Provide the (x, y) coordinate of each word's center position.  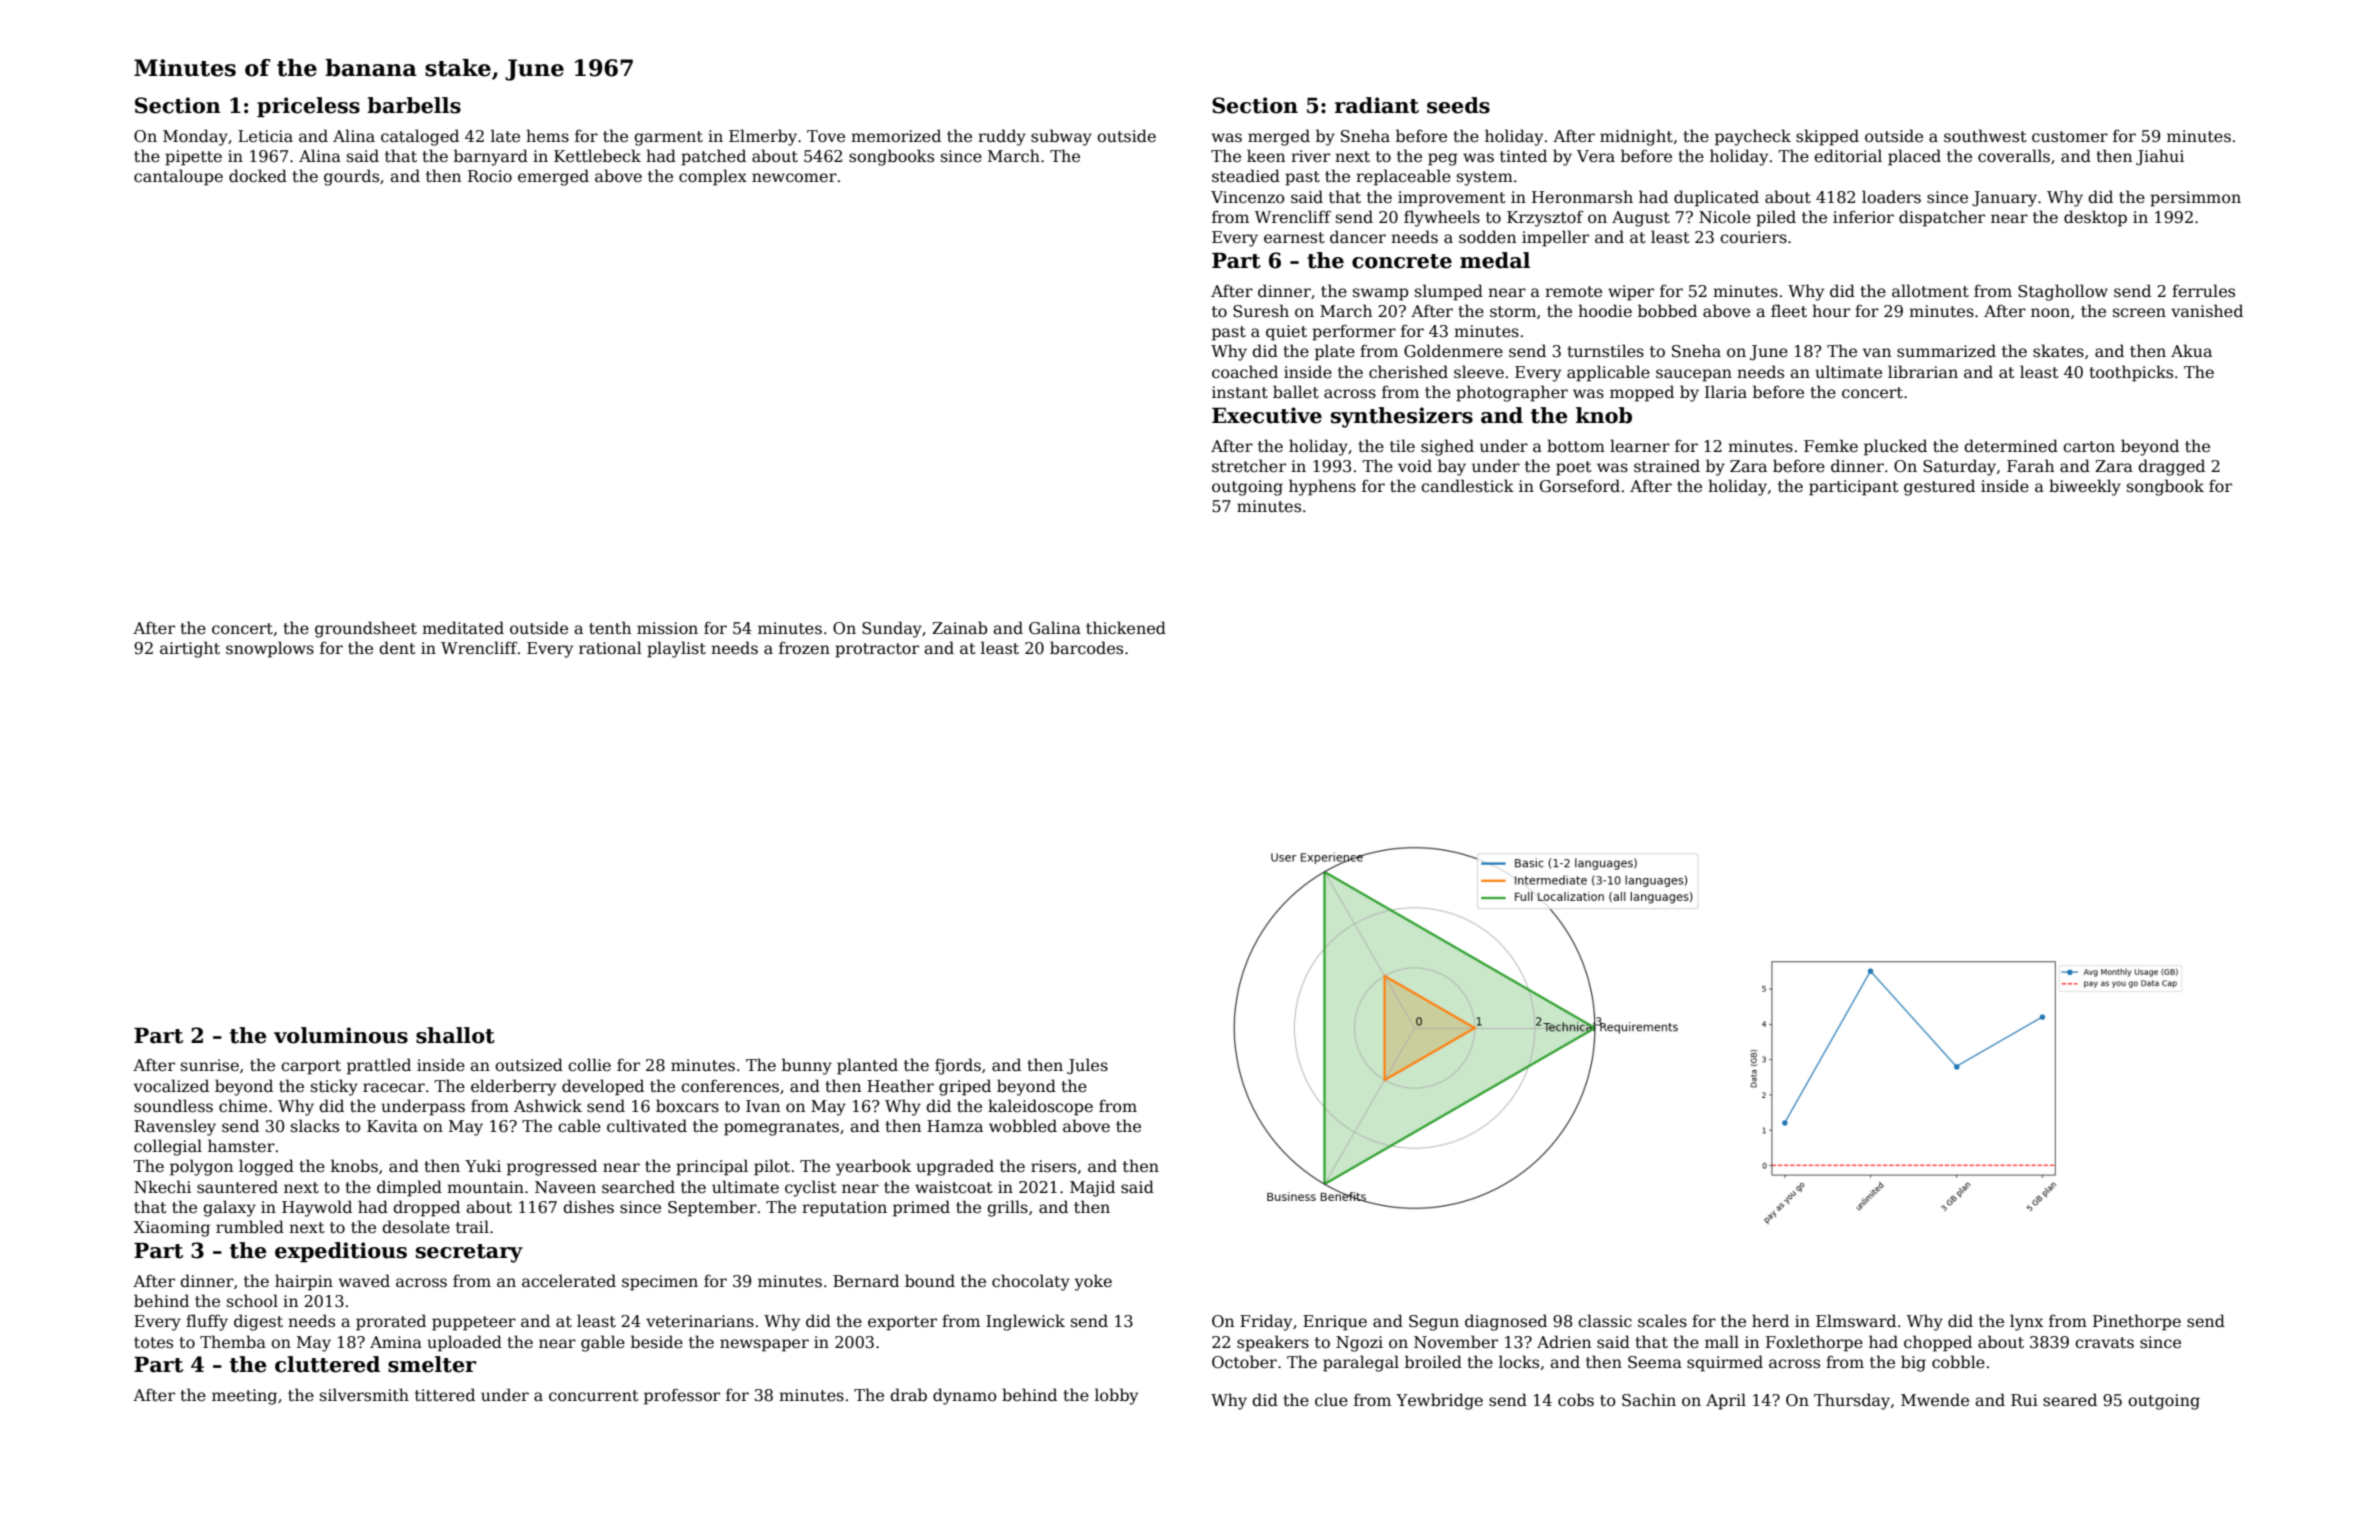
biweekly (2085, 487)
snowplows (270, 649)
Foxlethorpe (1814, 1343)
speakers (1273, 1343)
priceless (308, 107)
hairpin (304, 1282)
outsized (529, 1064)
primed (921, 1208)
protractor (877, 650)
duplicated (1716, 198)
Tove (826, 136)
